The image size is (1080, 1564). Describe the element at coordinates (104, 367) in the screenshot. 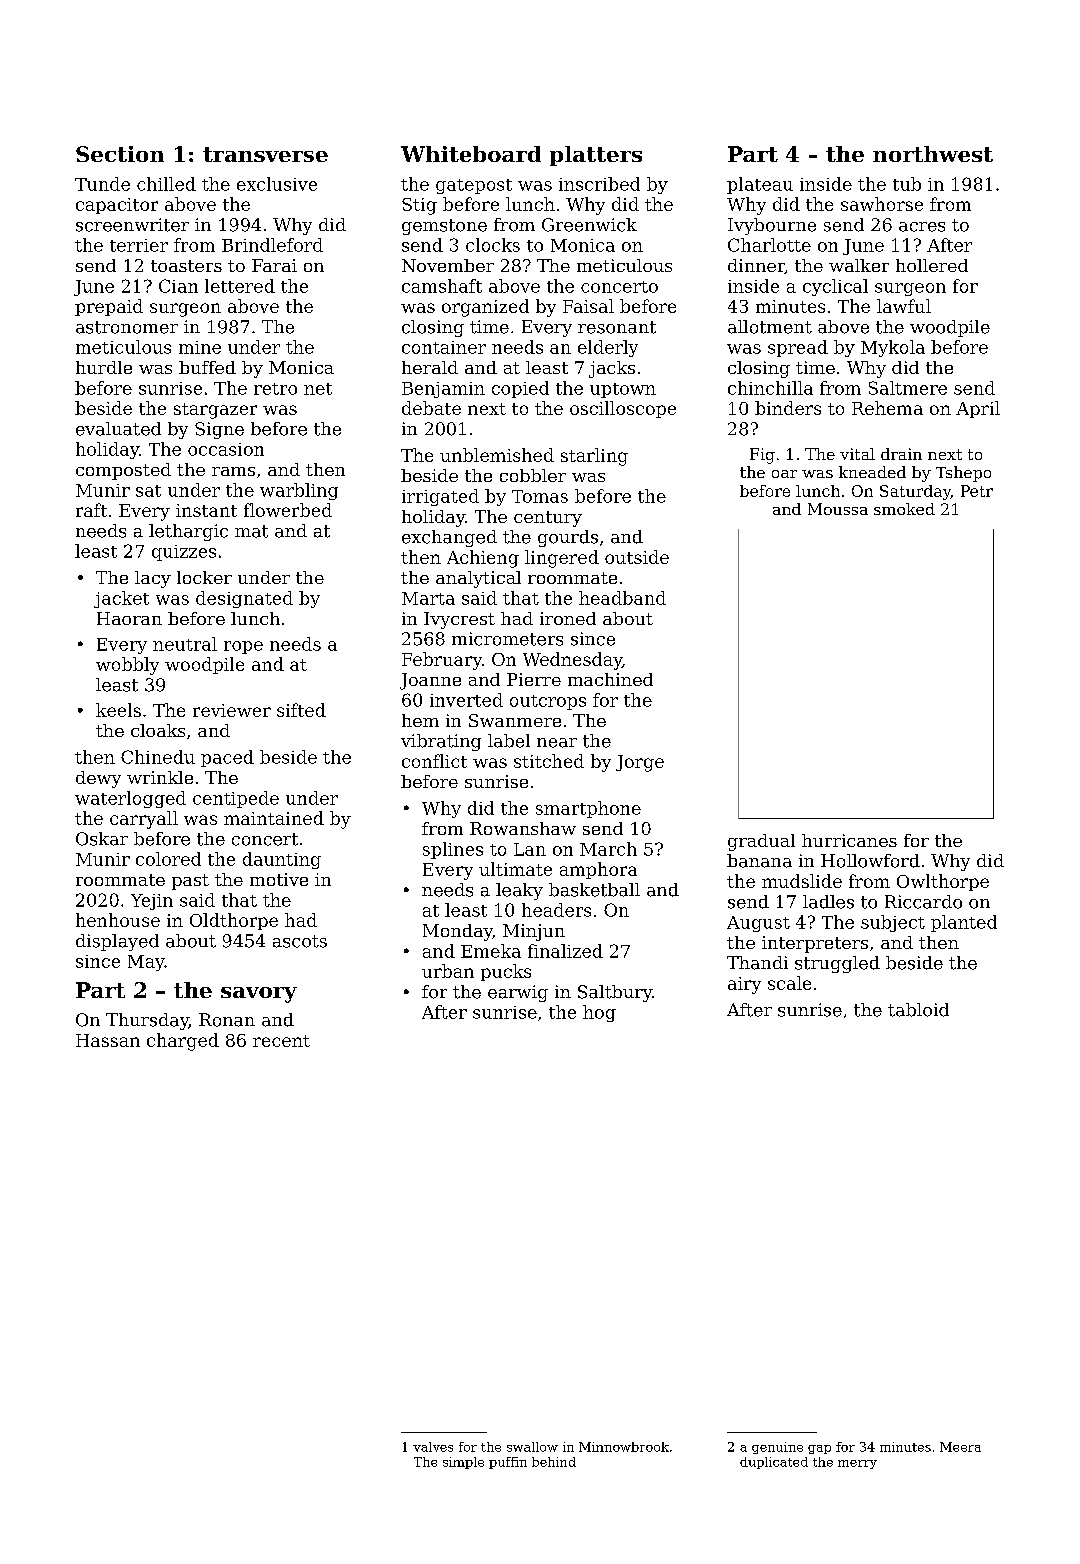

I see `hurdle` at that location.
